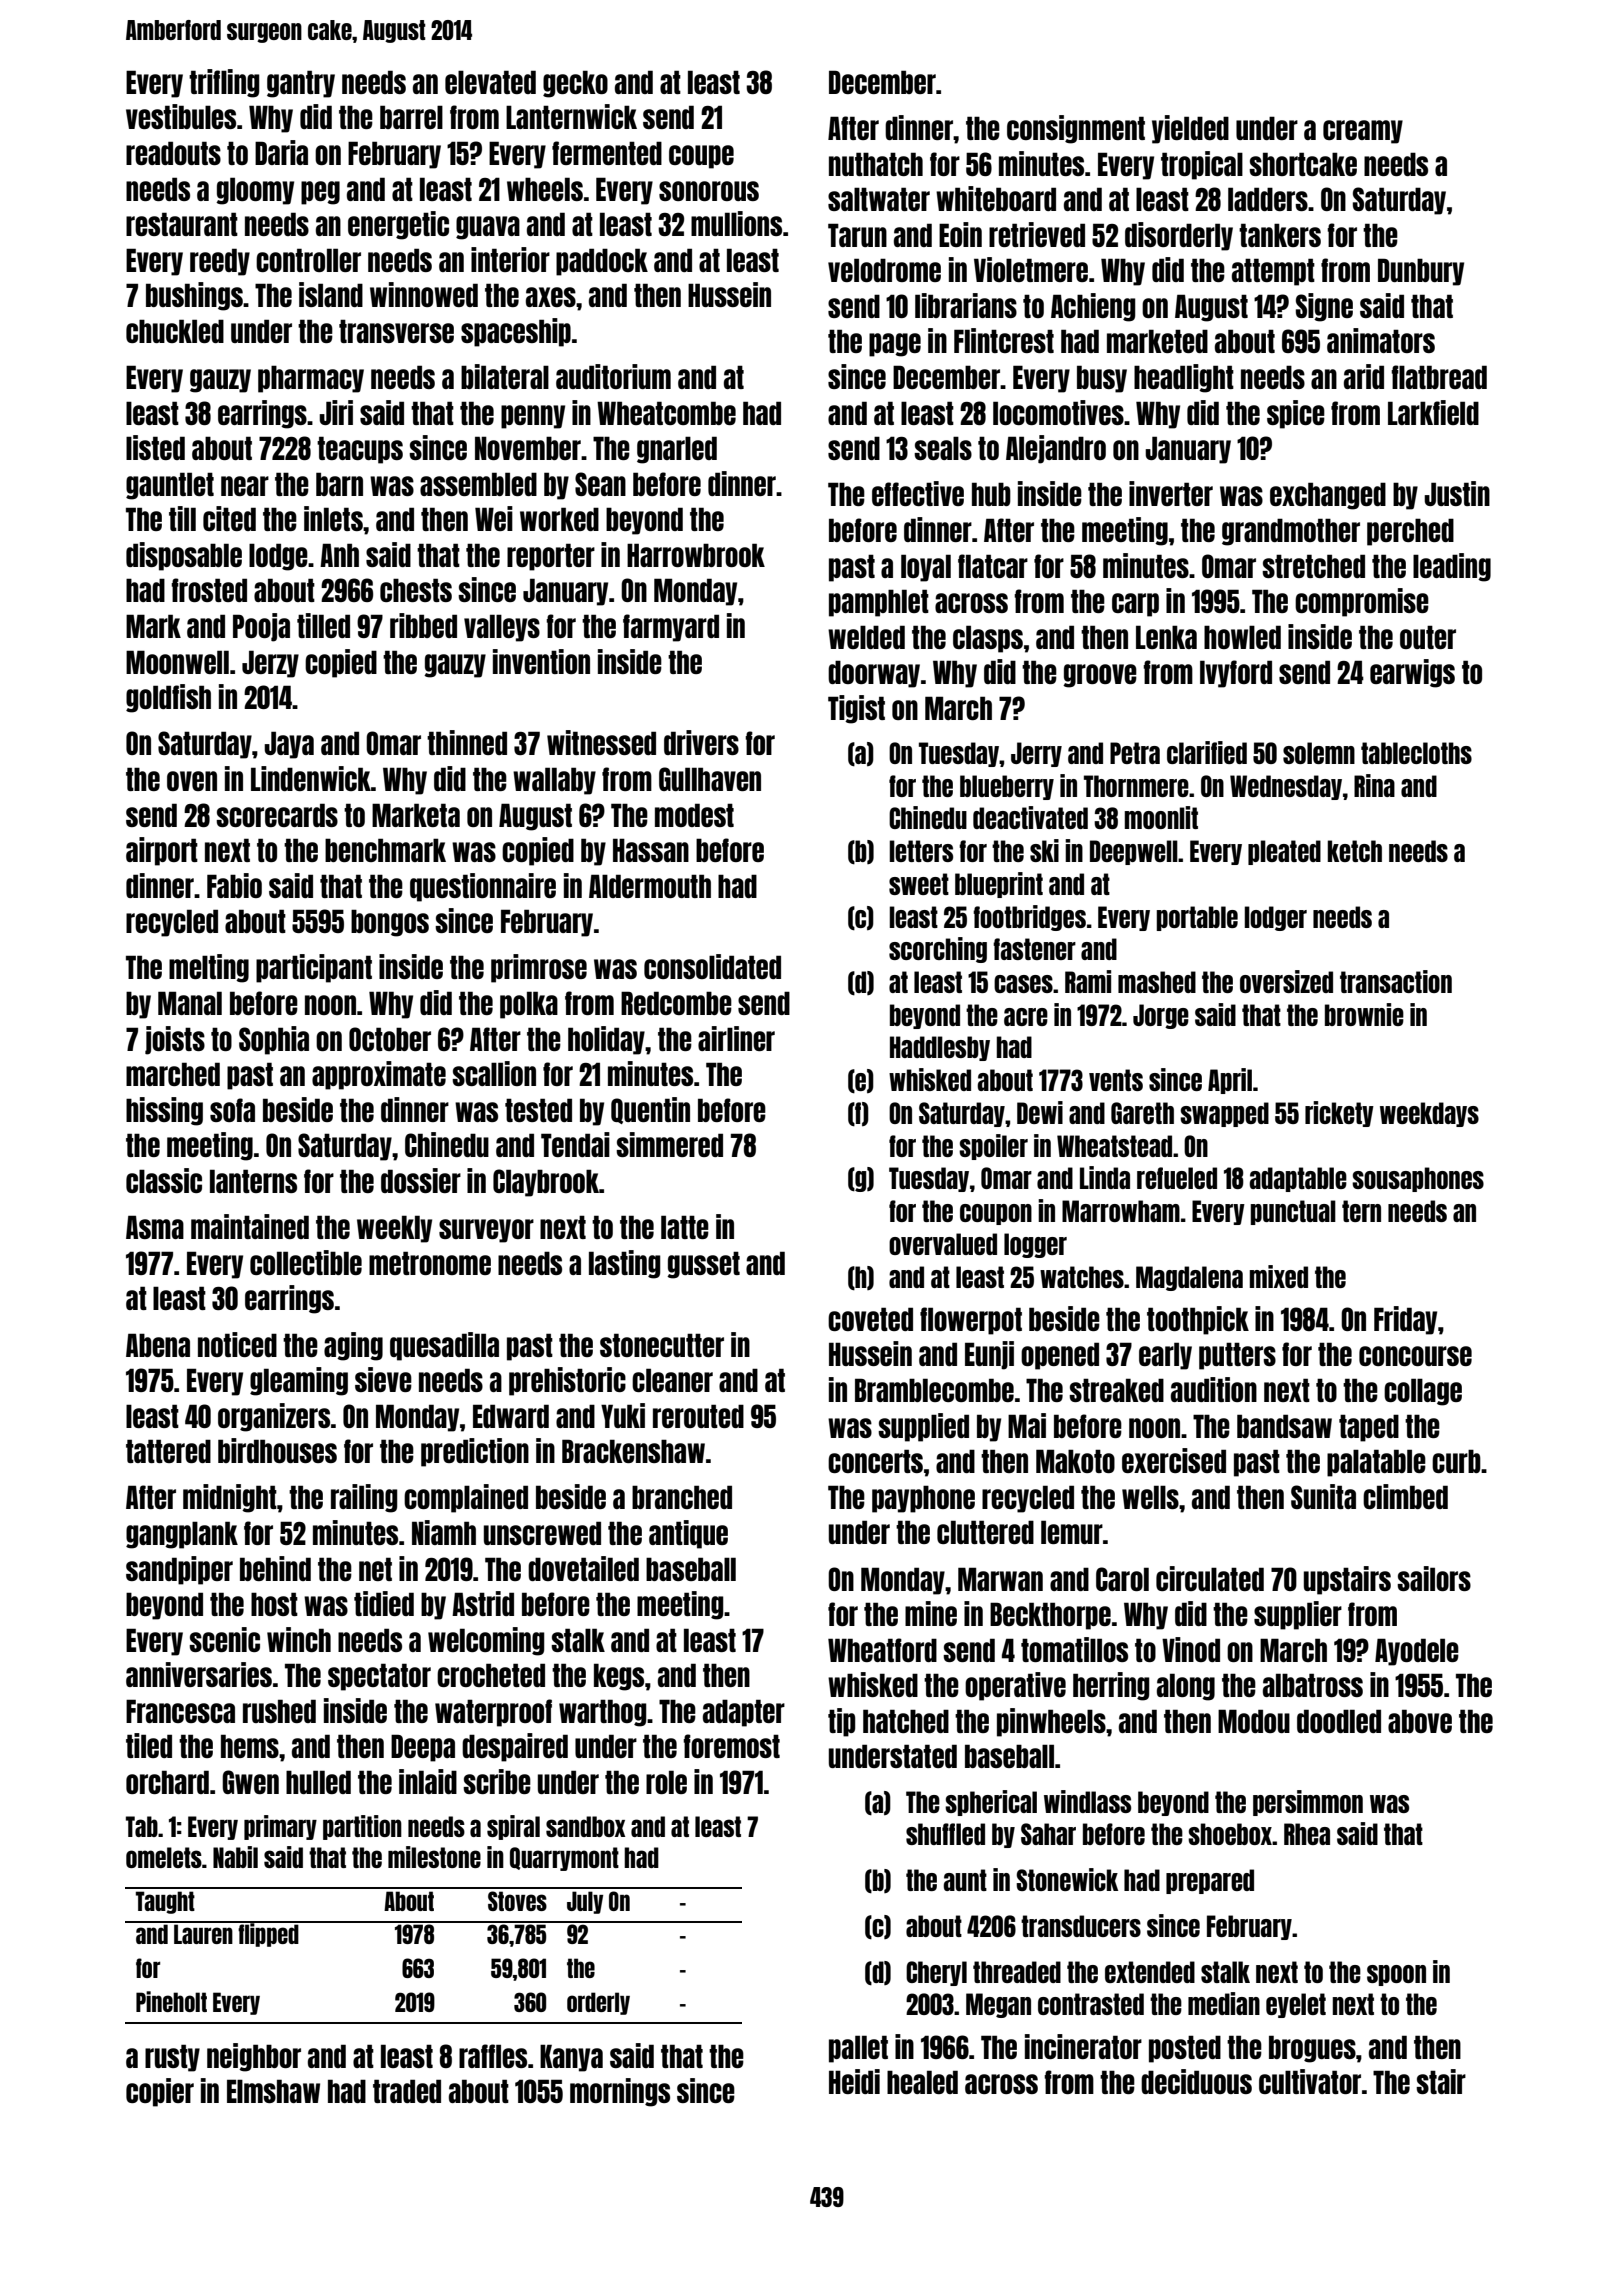  Describe the element at coordinates (1286, 981) in the document. I see `oversized` at that location.
